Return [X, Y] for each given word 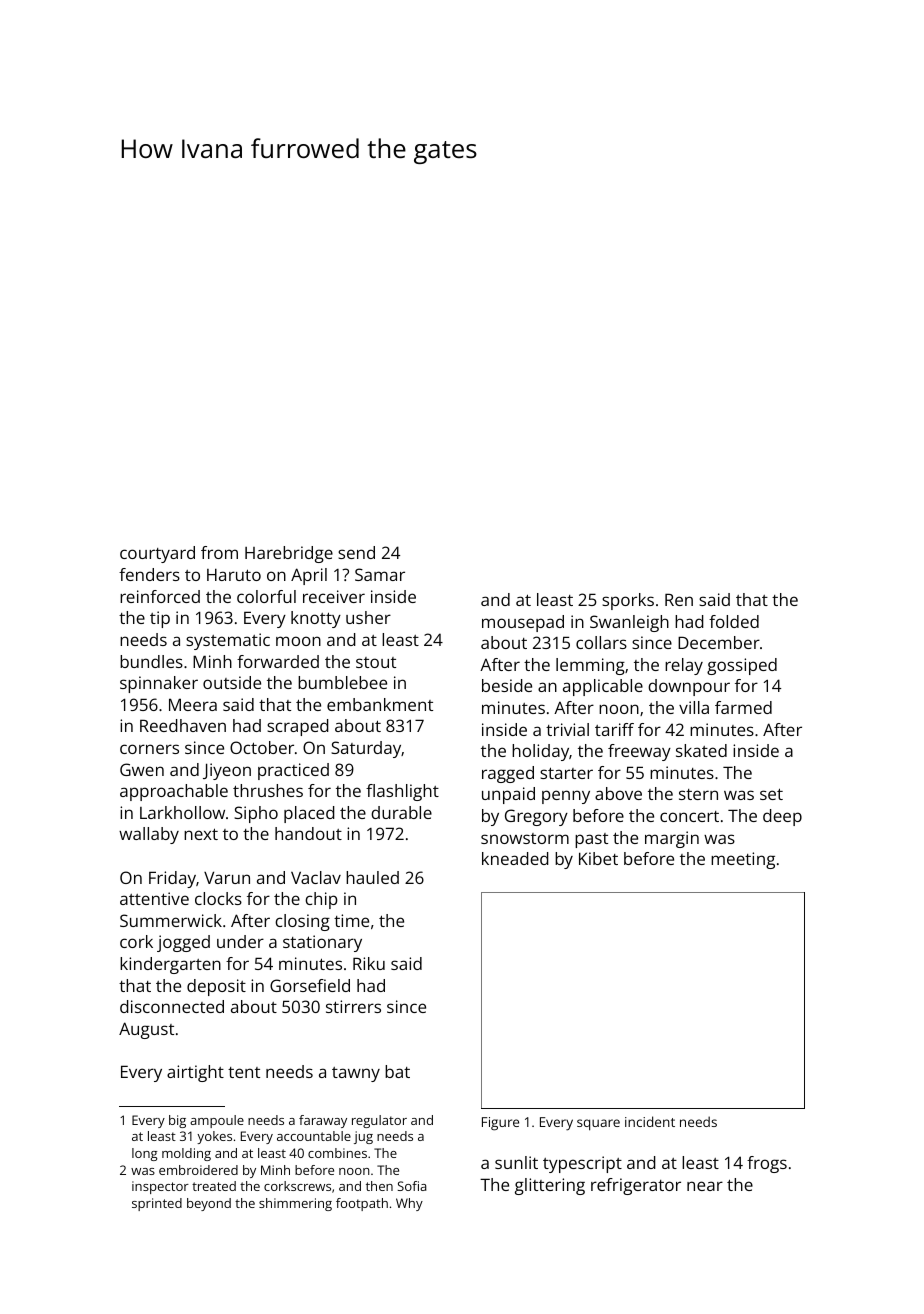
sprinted [157, 1204]
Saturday [366, 749]
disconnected [172, 1006]
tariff [614, 729]
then [379, 1186]
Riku [369, 963]
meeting [743, 860]
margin [672, 839]
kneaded [515, 858]
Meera [193, 704]
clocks [218, 898]
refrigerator [636, 1186]
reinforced [160, 596]
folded [734, 621]
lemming [590, 666]
